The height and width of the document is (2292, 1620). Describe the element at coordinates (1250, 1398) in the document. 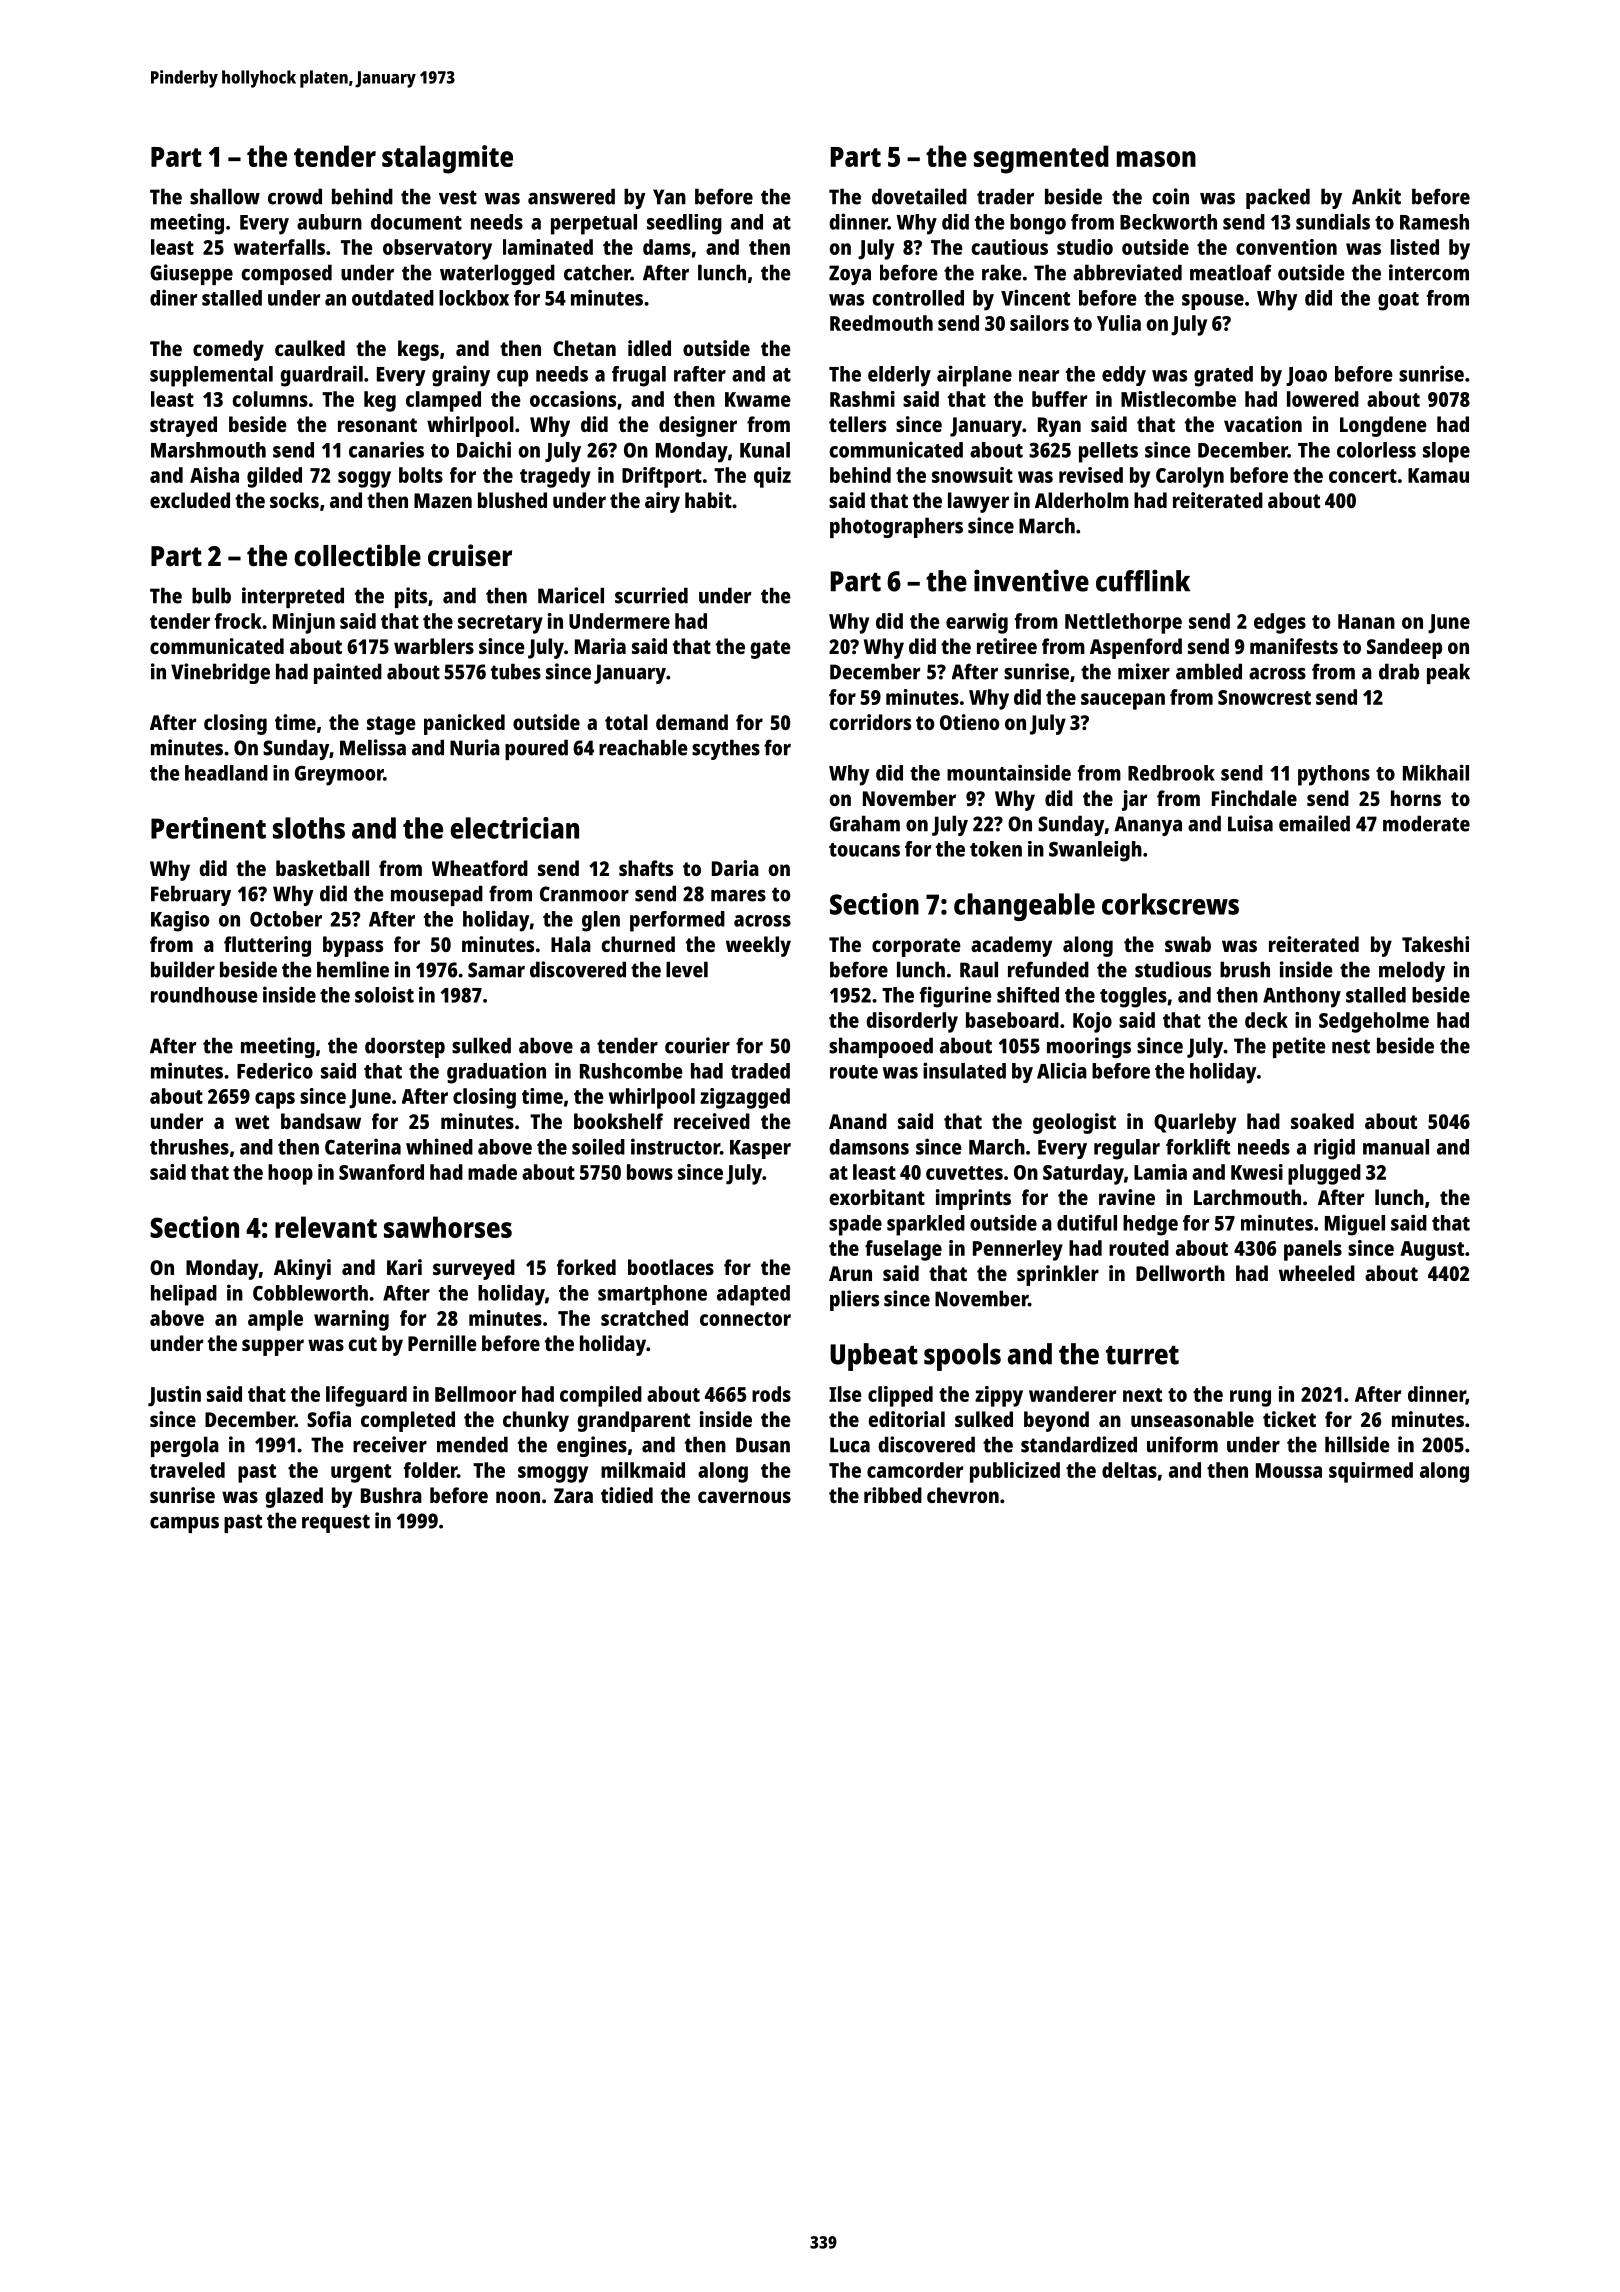

I see `rung` at that location.
